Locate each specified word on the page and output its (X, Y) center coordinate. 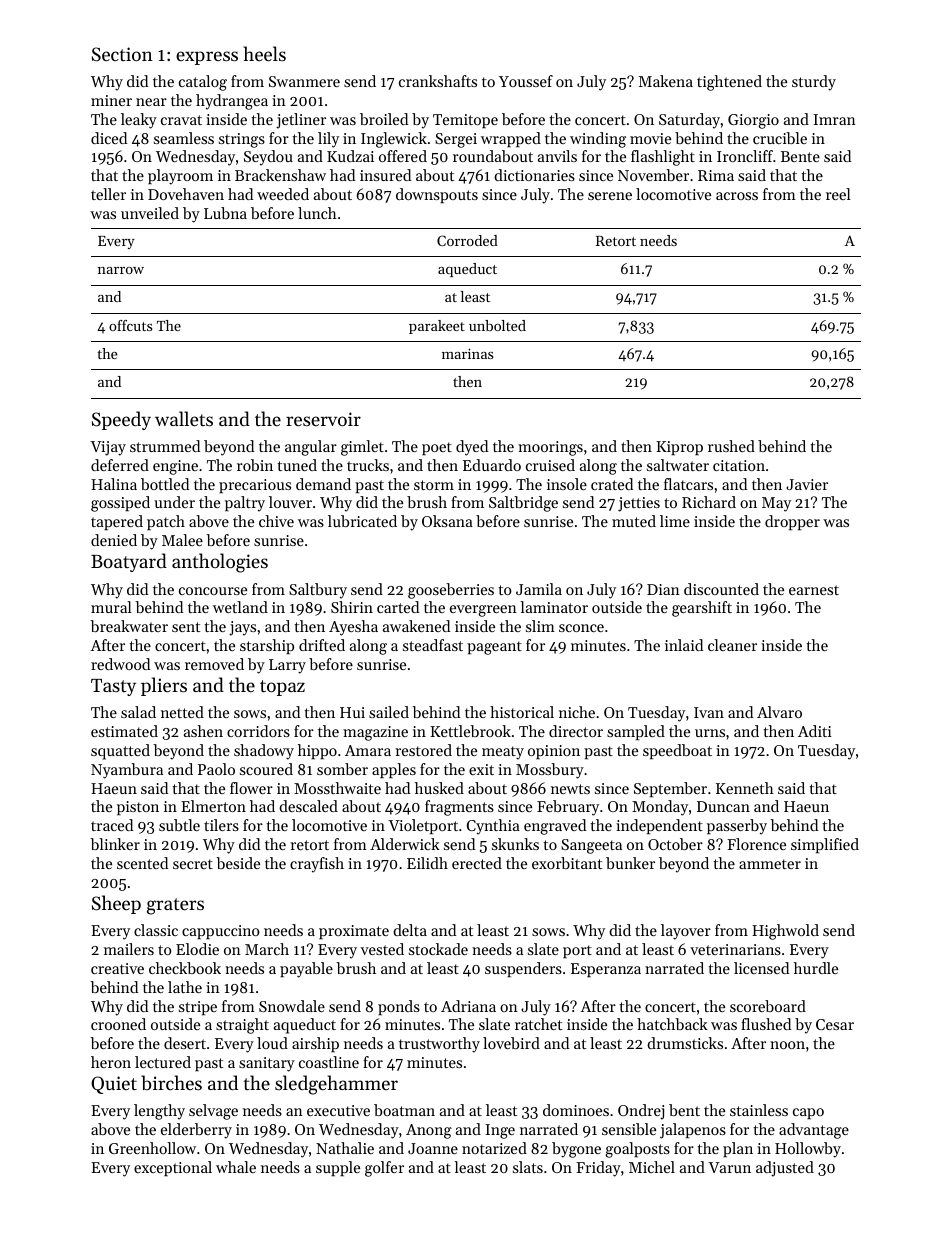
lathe (185, 987)
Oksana (447, 521)
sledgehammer (336, 1085)
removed (214, 664)
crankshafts (438, 81)
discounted (721, 589)
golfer (384, 1169)
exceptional (173, 1168)
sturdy (814, 83)
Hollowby (808, 1150)
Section (122, 54)
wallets (184, 418)
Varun (729, 1167)
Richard (709, 502)
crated (612, 484)
